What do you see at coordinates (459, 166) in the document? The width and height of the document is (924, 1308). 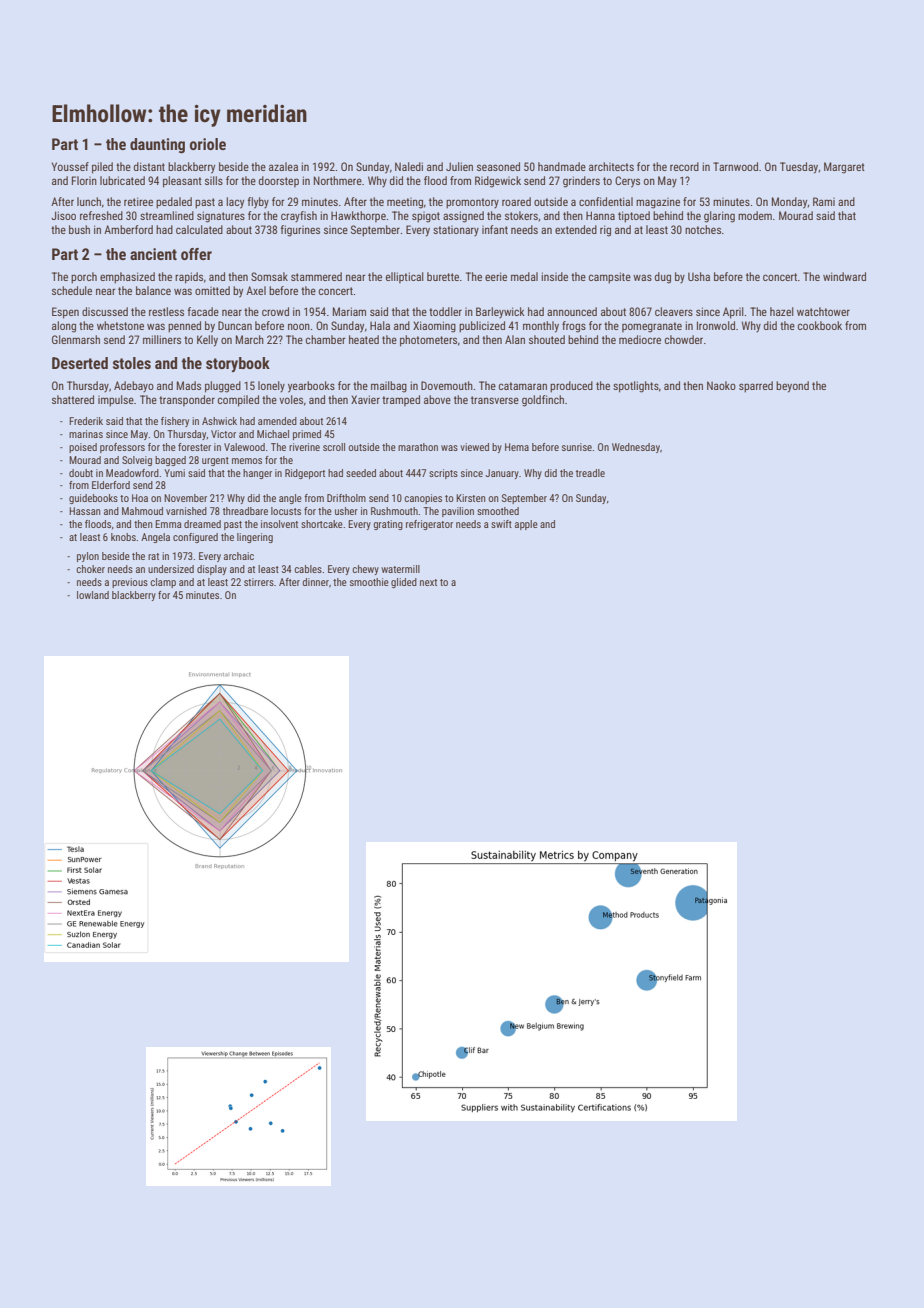 I see `Julien` at bounding box center [459, 166].
